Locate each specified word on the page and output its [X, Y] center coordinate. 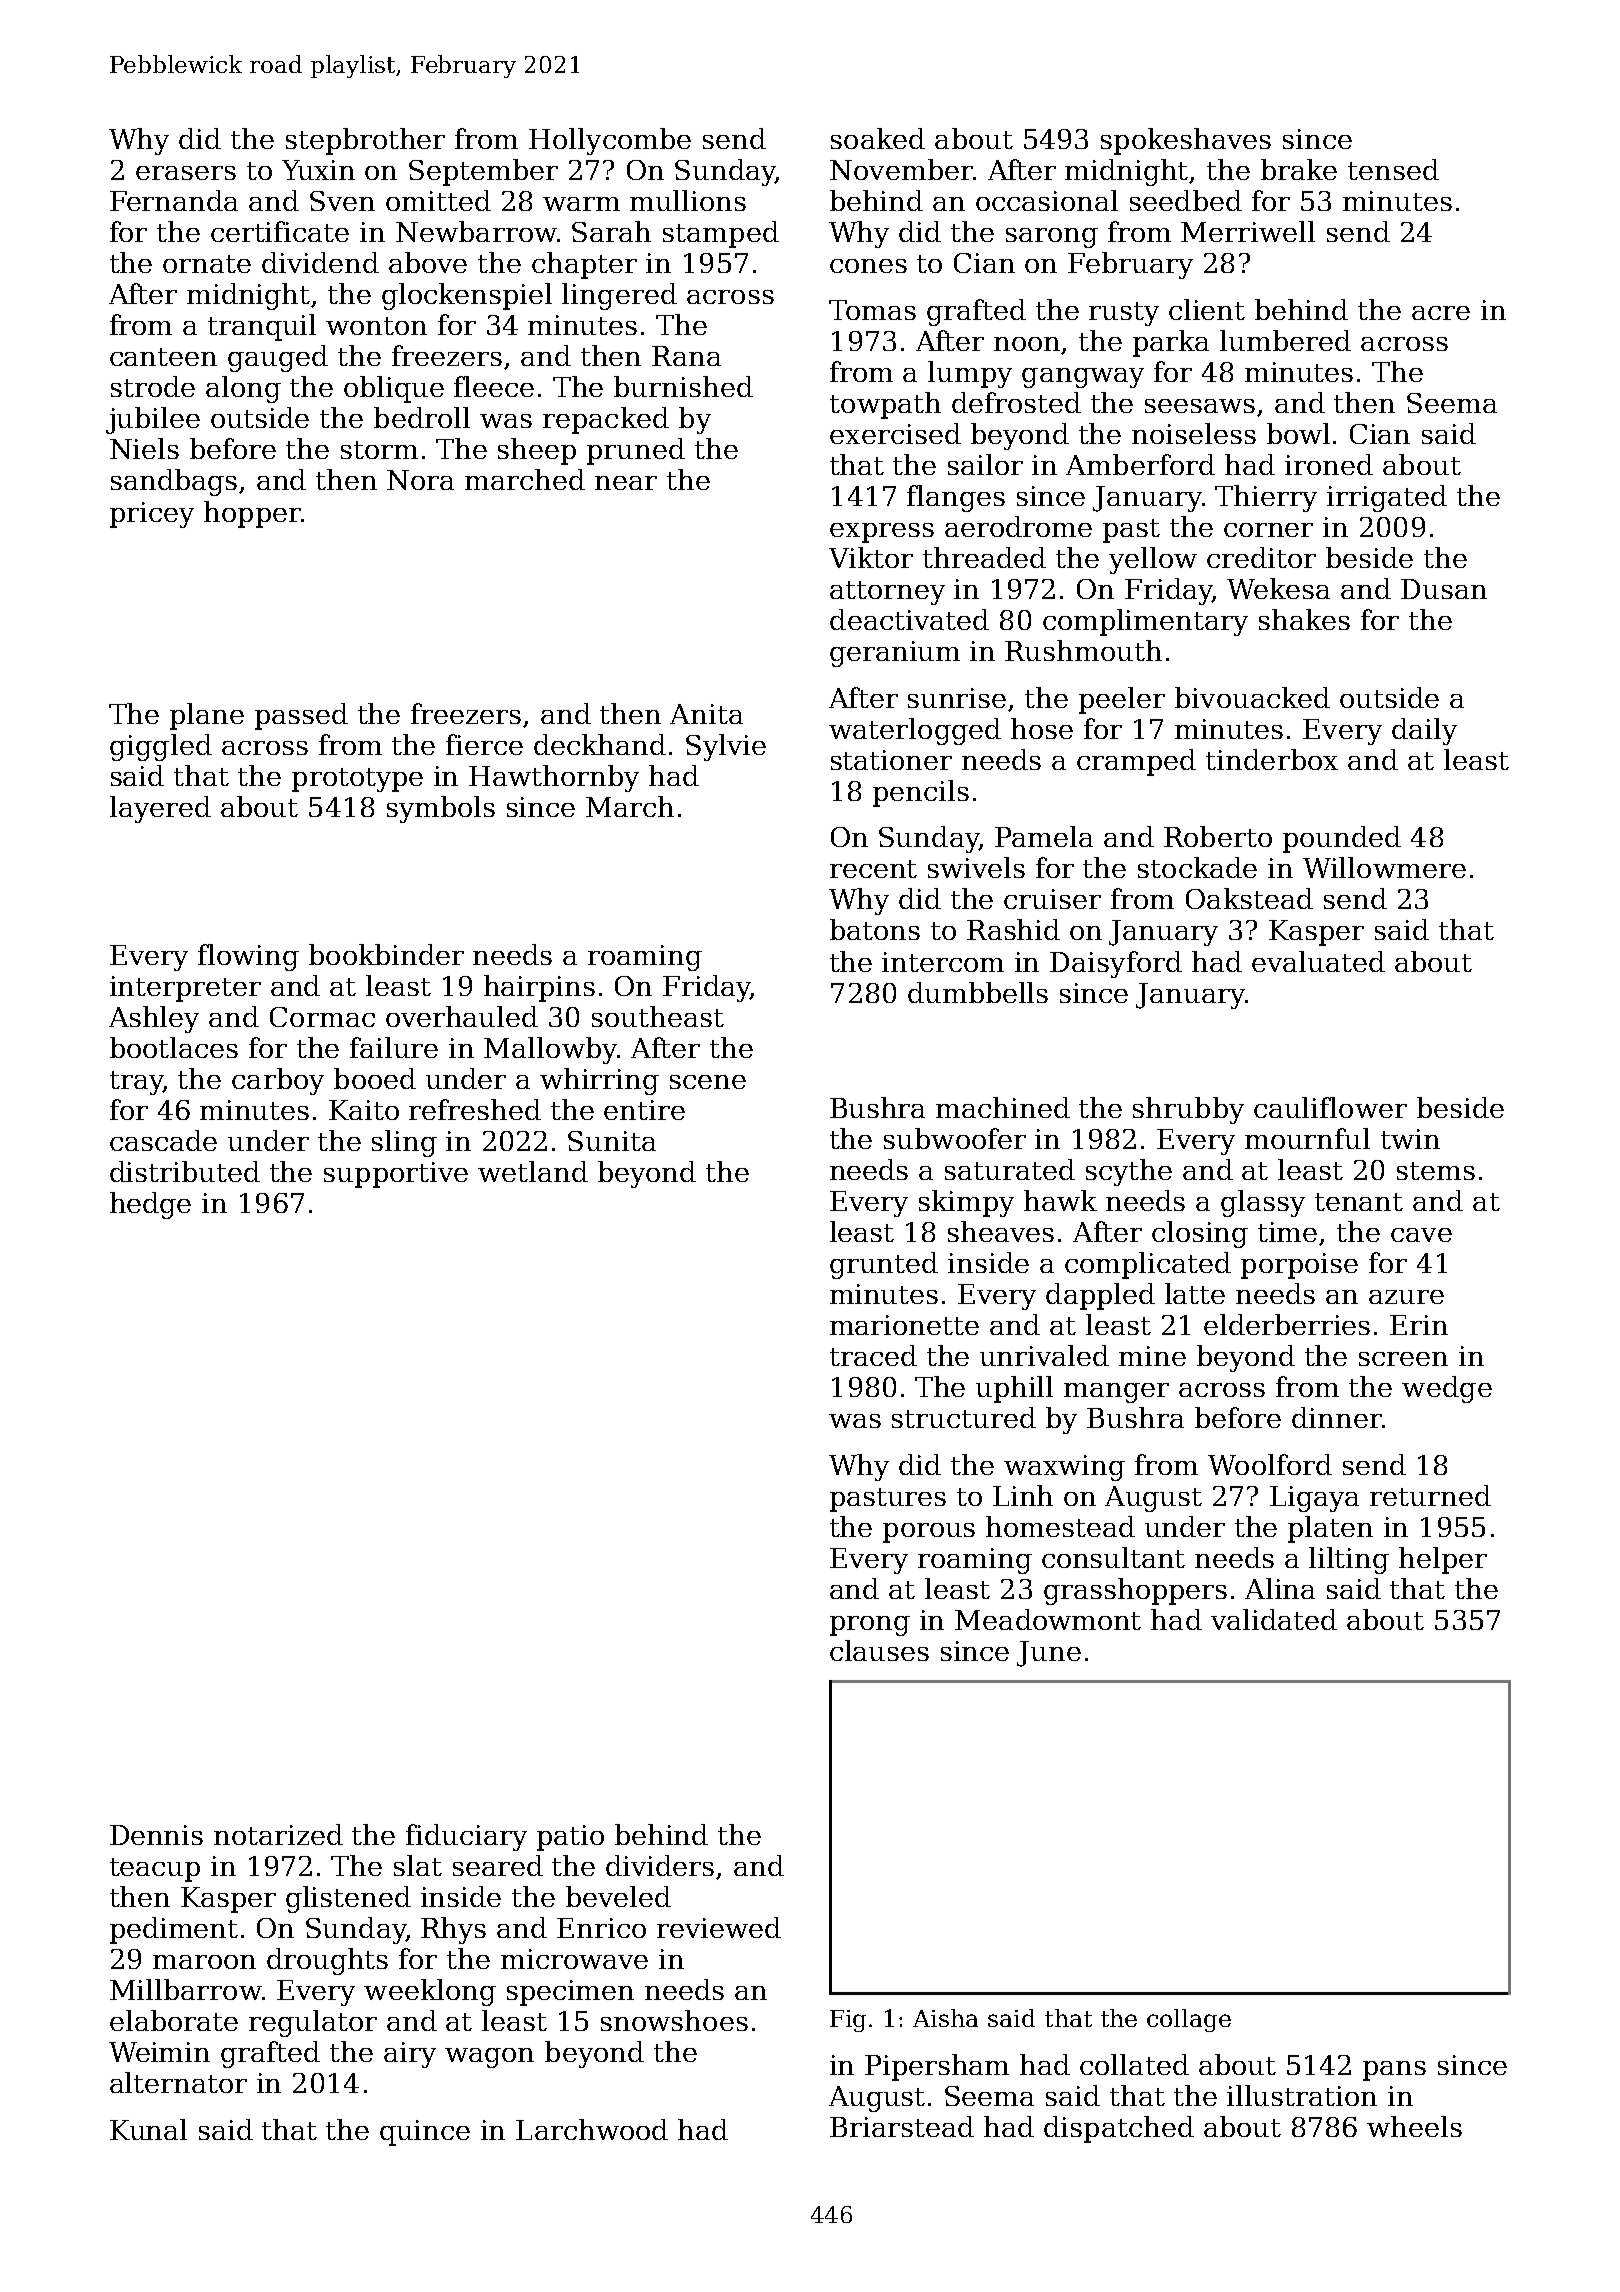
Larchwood [592, 2129]
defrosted [1016, 402]
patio [570, 1838]
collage [1189, 2020]
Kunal [148, 2129]
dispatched [1119, 2129]
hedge [150, 1205]
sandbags [174, 482]
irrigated [1387, 498]
